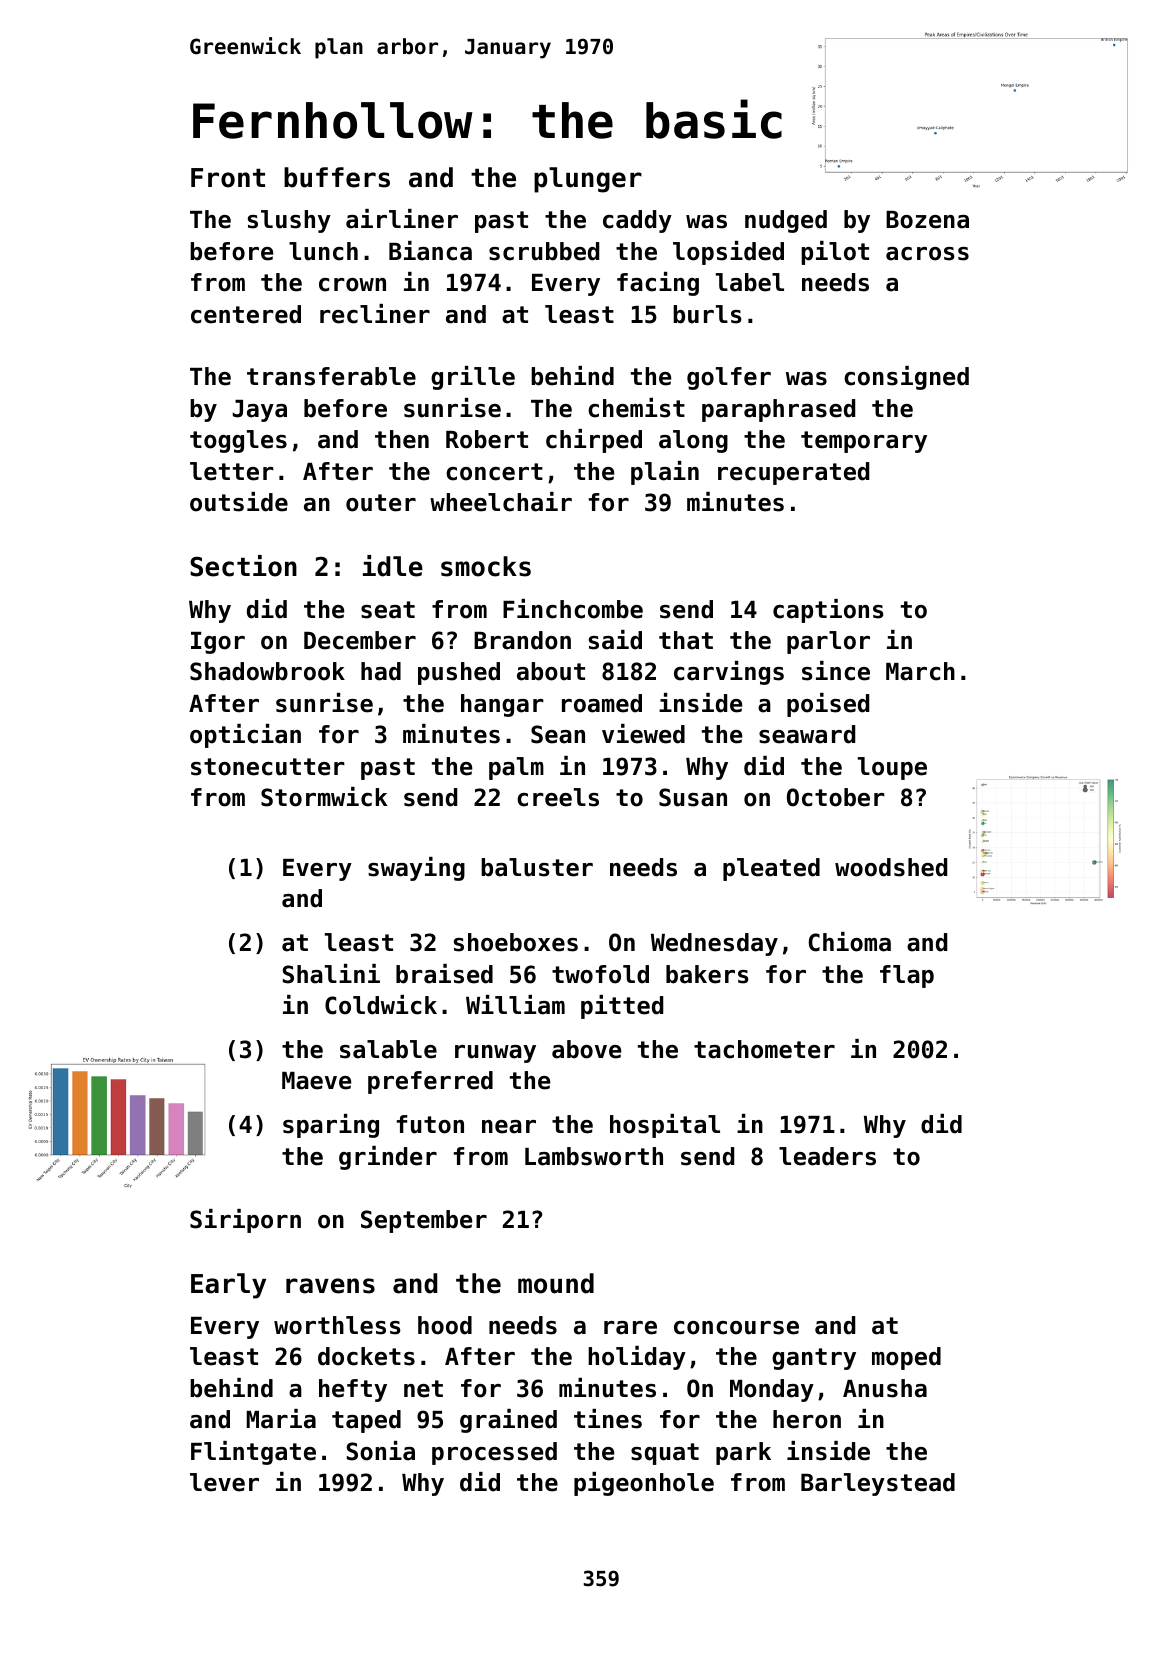  I want to click on loupe, so click(892, 768).
